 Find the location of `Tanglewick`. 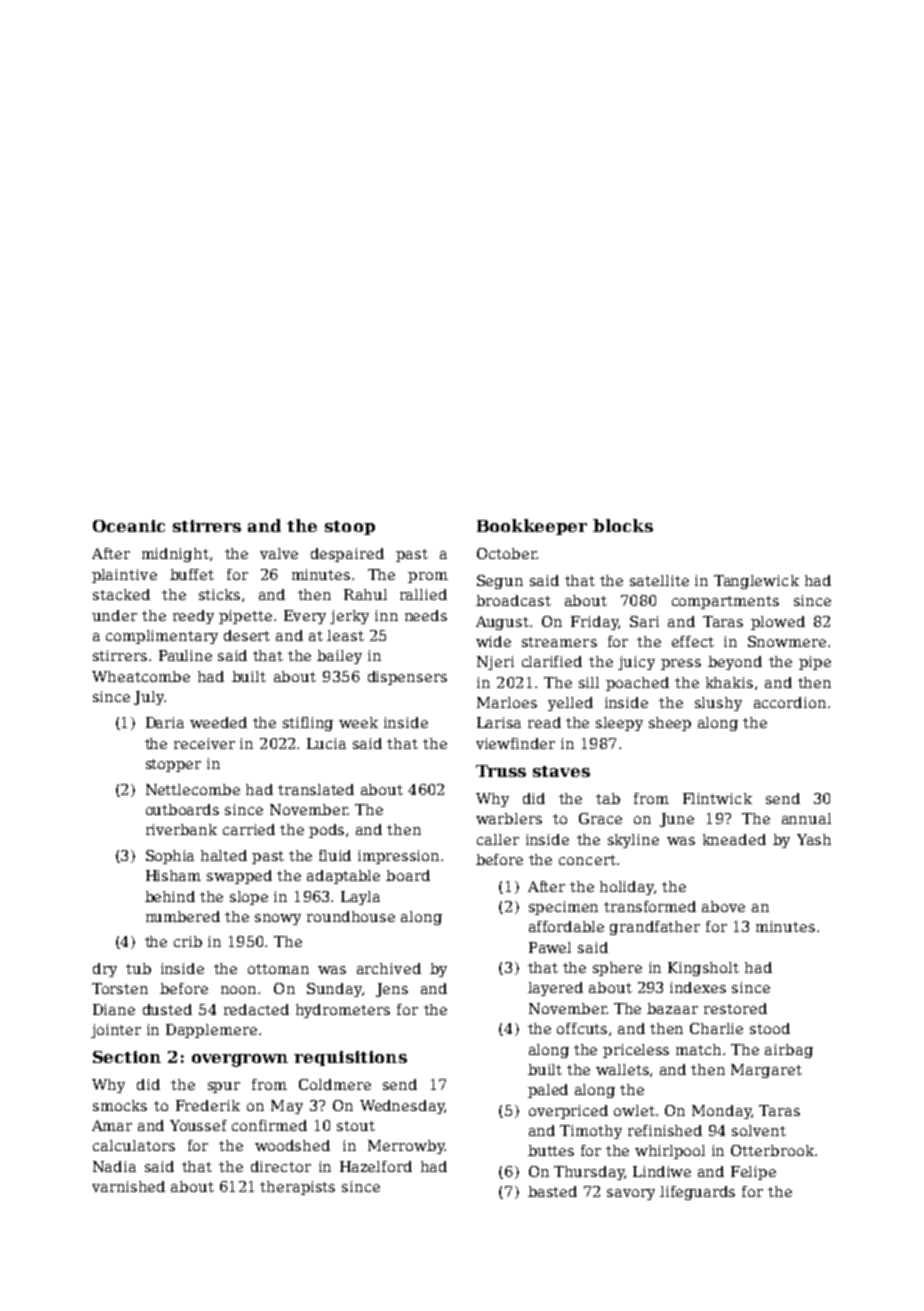

Tanglewick is located at coordinates (756, 582).
